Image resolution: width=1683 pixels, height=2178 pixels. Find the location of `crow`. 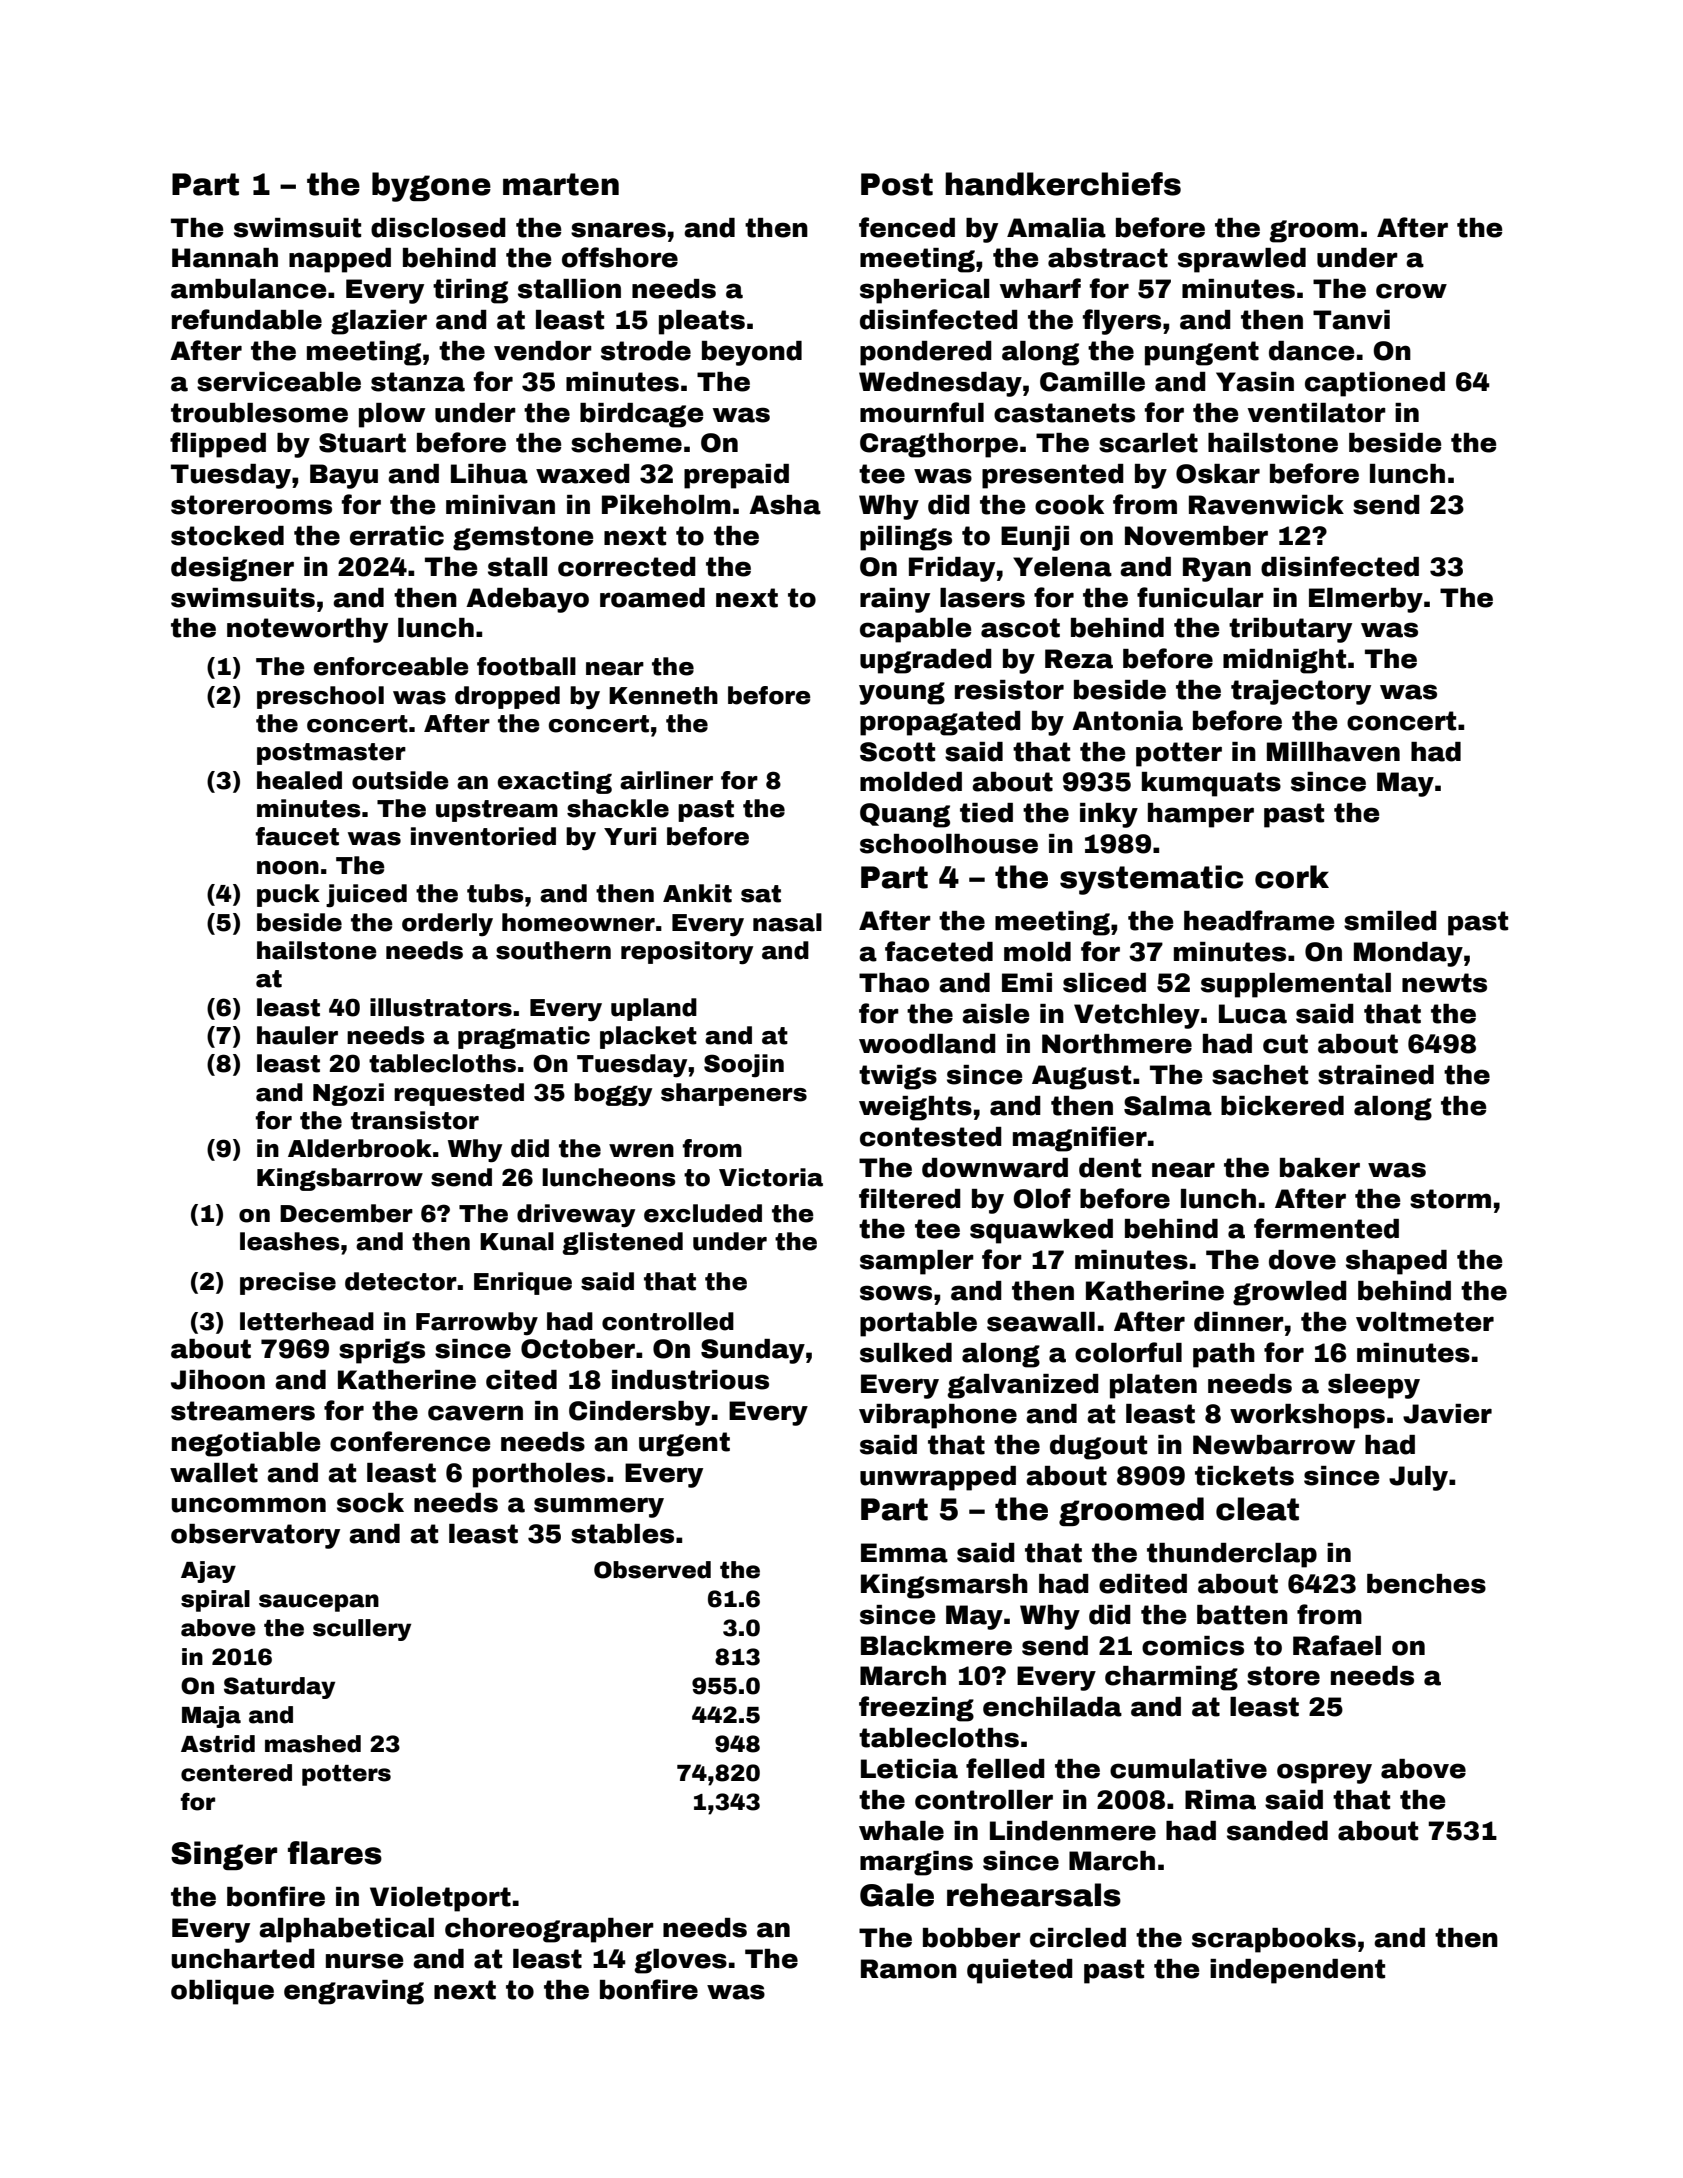

crow is located at coordinates (1411, 291).
